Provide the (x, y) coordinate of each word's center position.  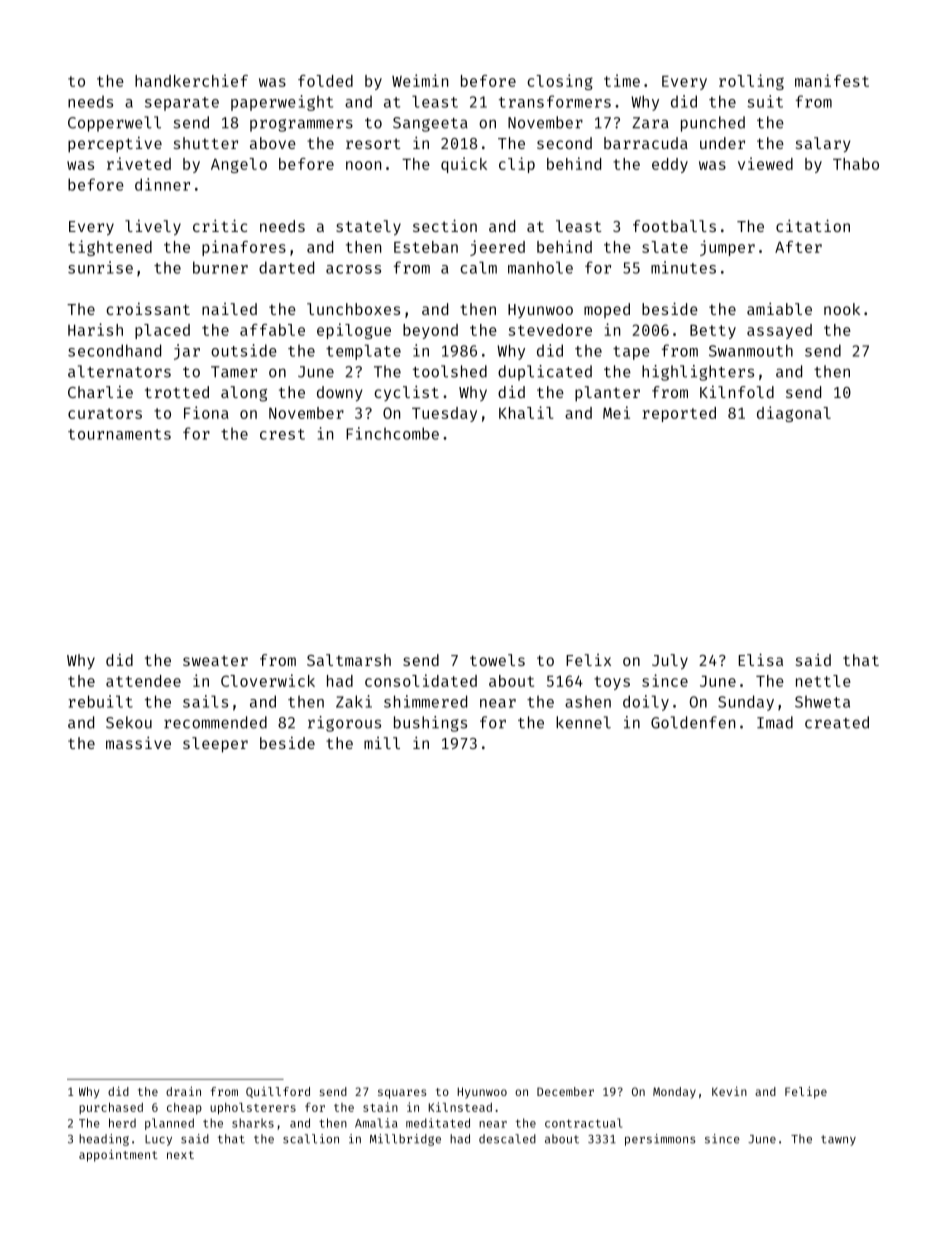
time (622, 80)
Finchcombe (392, 433)
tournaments (119, 434)
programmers (301, 125)
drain (183, 1091)
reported (679, 414)
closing (560, 82)
